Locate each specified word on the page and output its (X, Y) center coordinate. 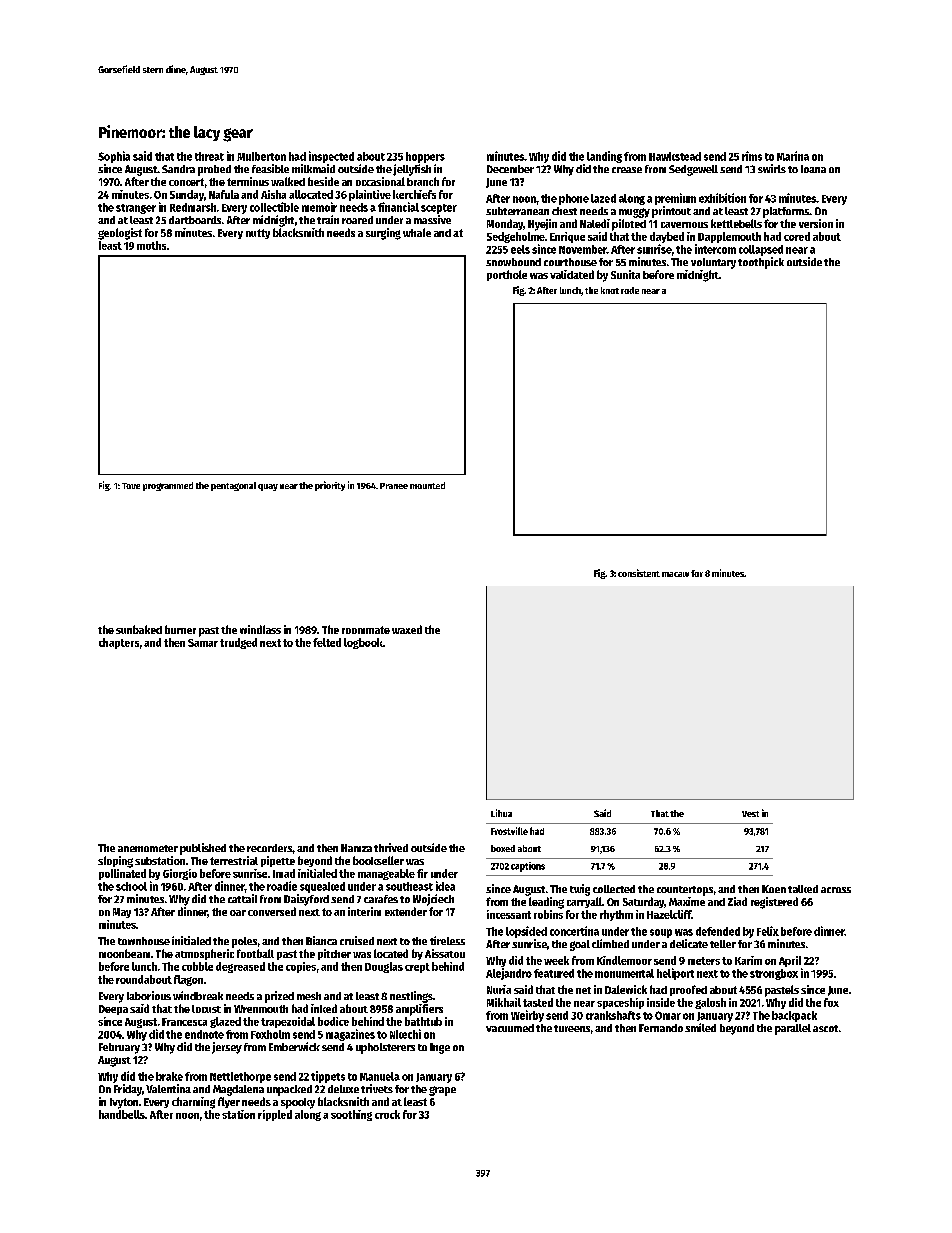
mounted (427, 485)
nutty (258, 234)
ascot (825, 1028)
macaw (675, 574)
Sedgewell (693, 170)
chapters (119, 643)
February (119, 1048)
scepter (439, 209)
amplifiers (419, 1010)
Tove (131, 486)
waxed (407, 629)
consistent (639, 573)
